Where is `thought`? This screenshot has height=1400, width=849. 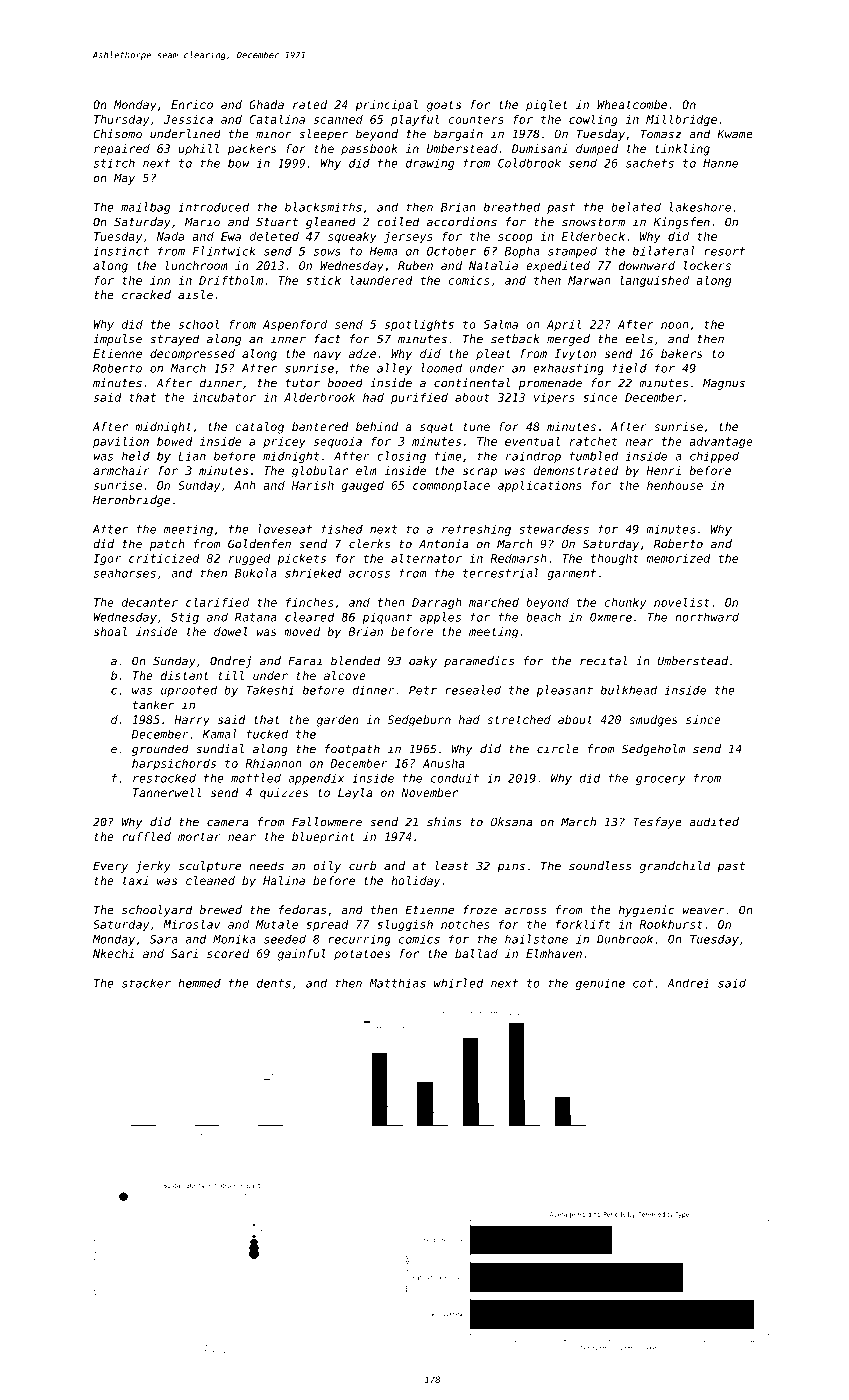 thought is located at coordinates (615, 560).
